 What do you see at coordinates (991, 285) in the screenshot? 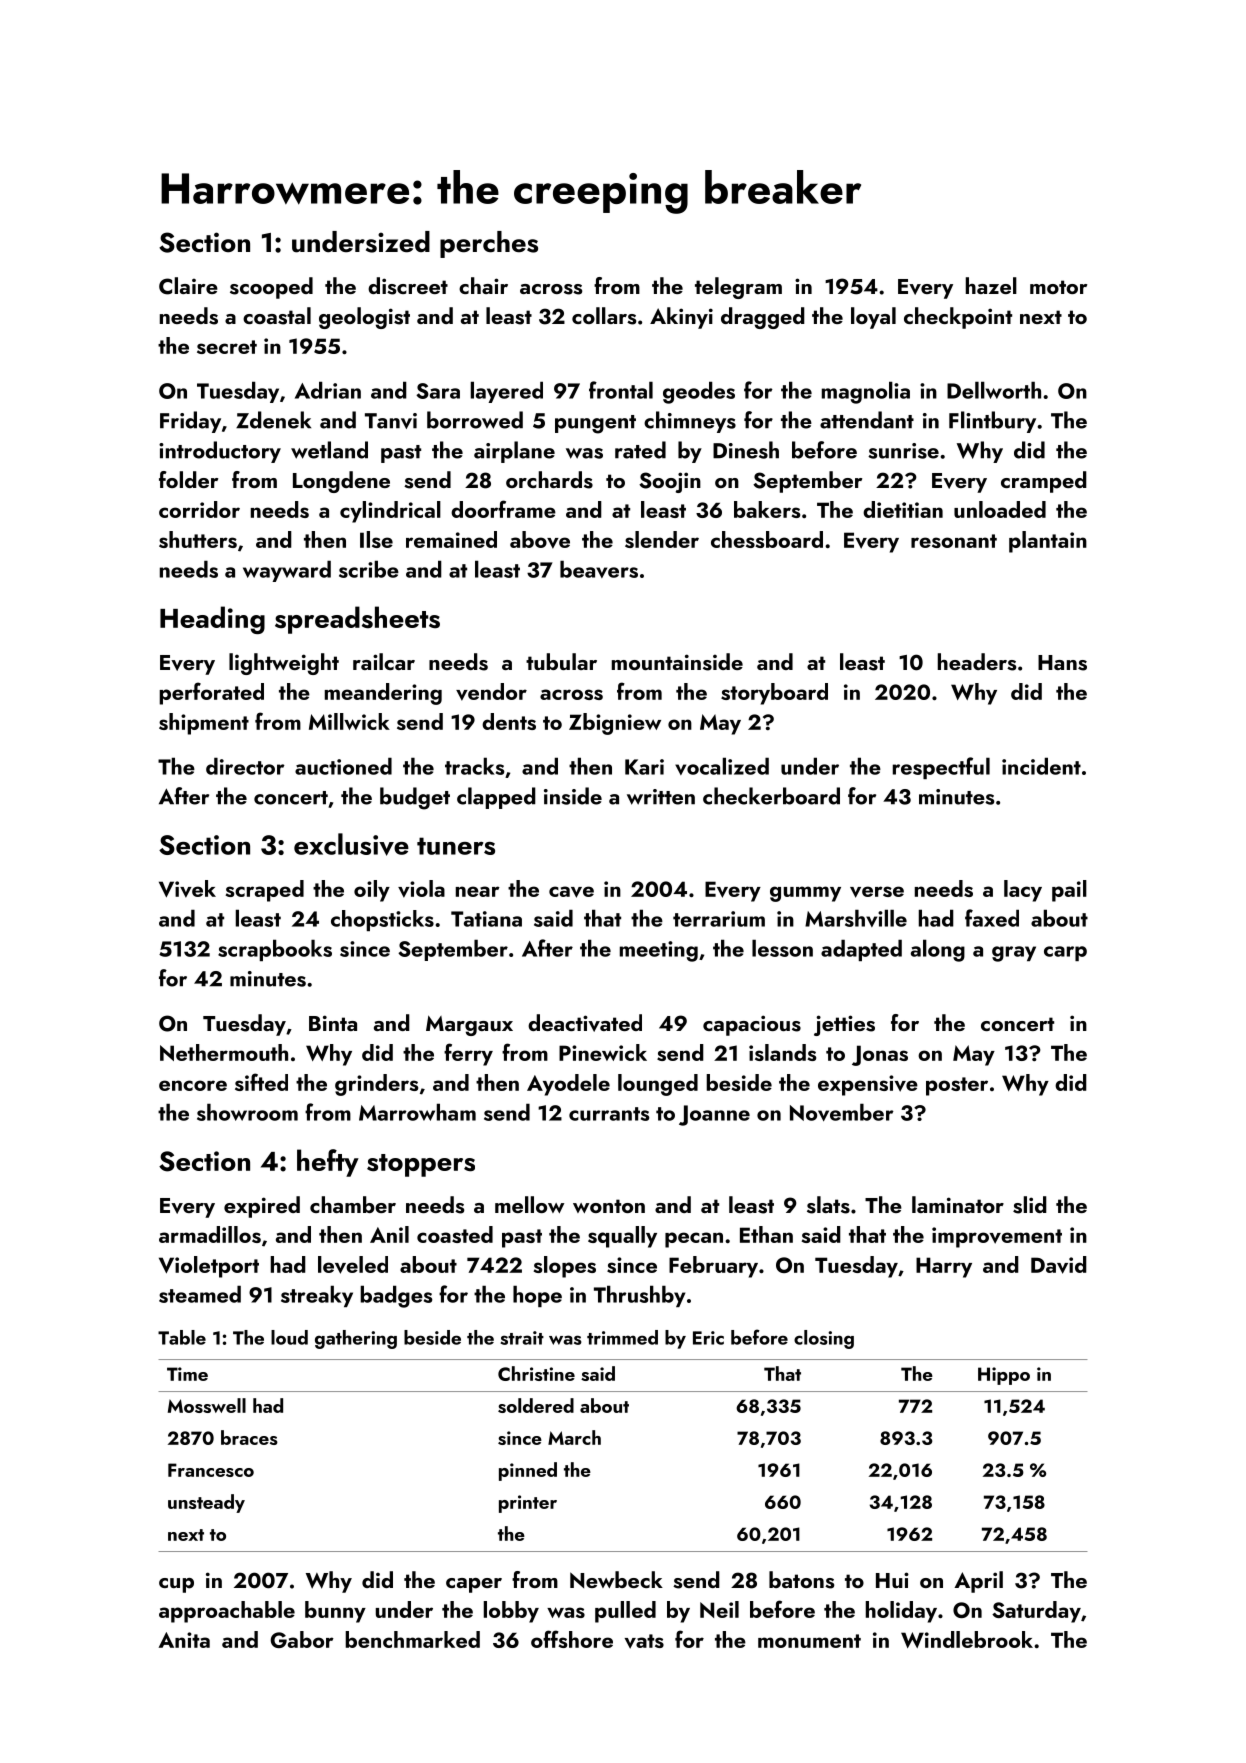
I see `hazel` at bounding box center [991, 285].
